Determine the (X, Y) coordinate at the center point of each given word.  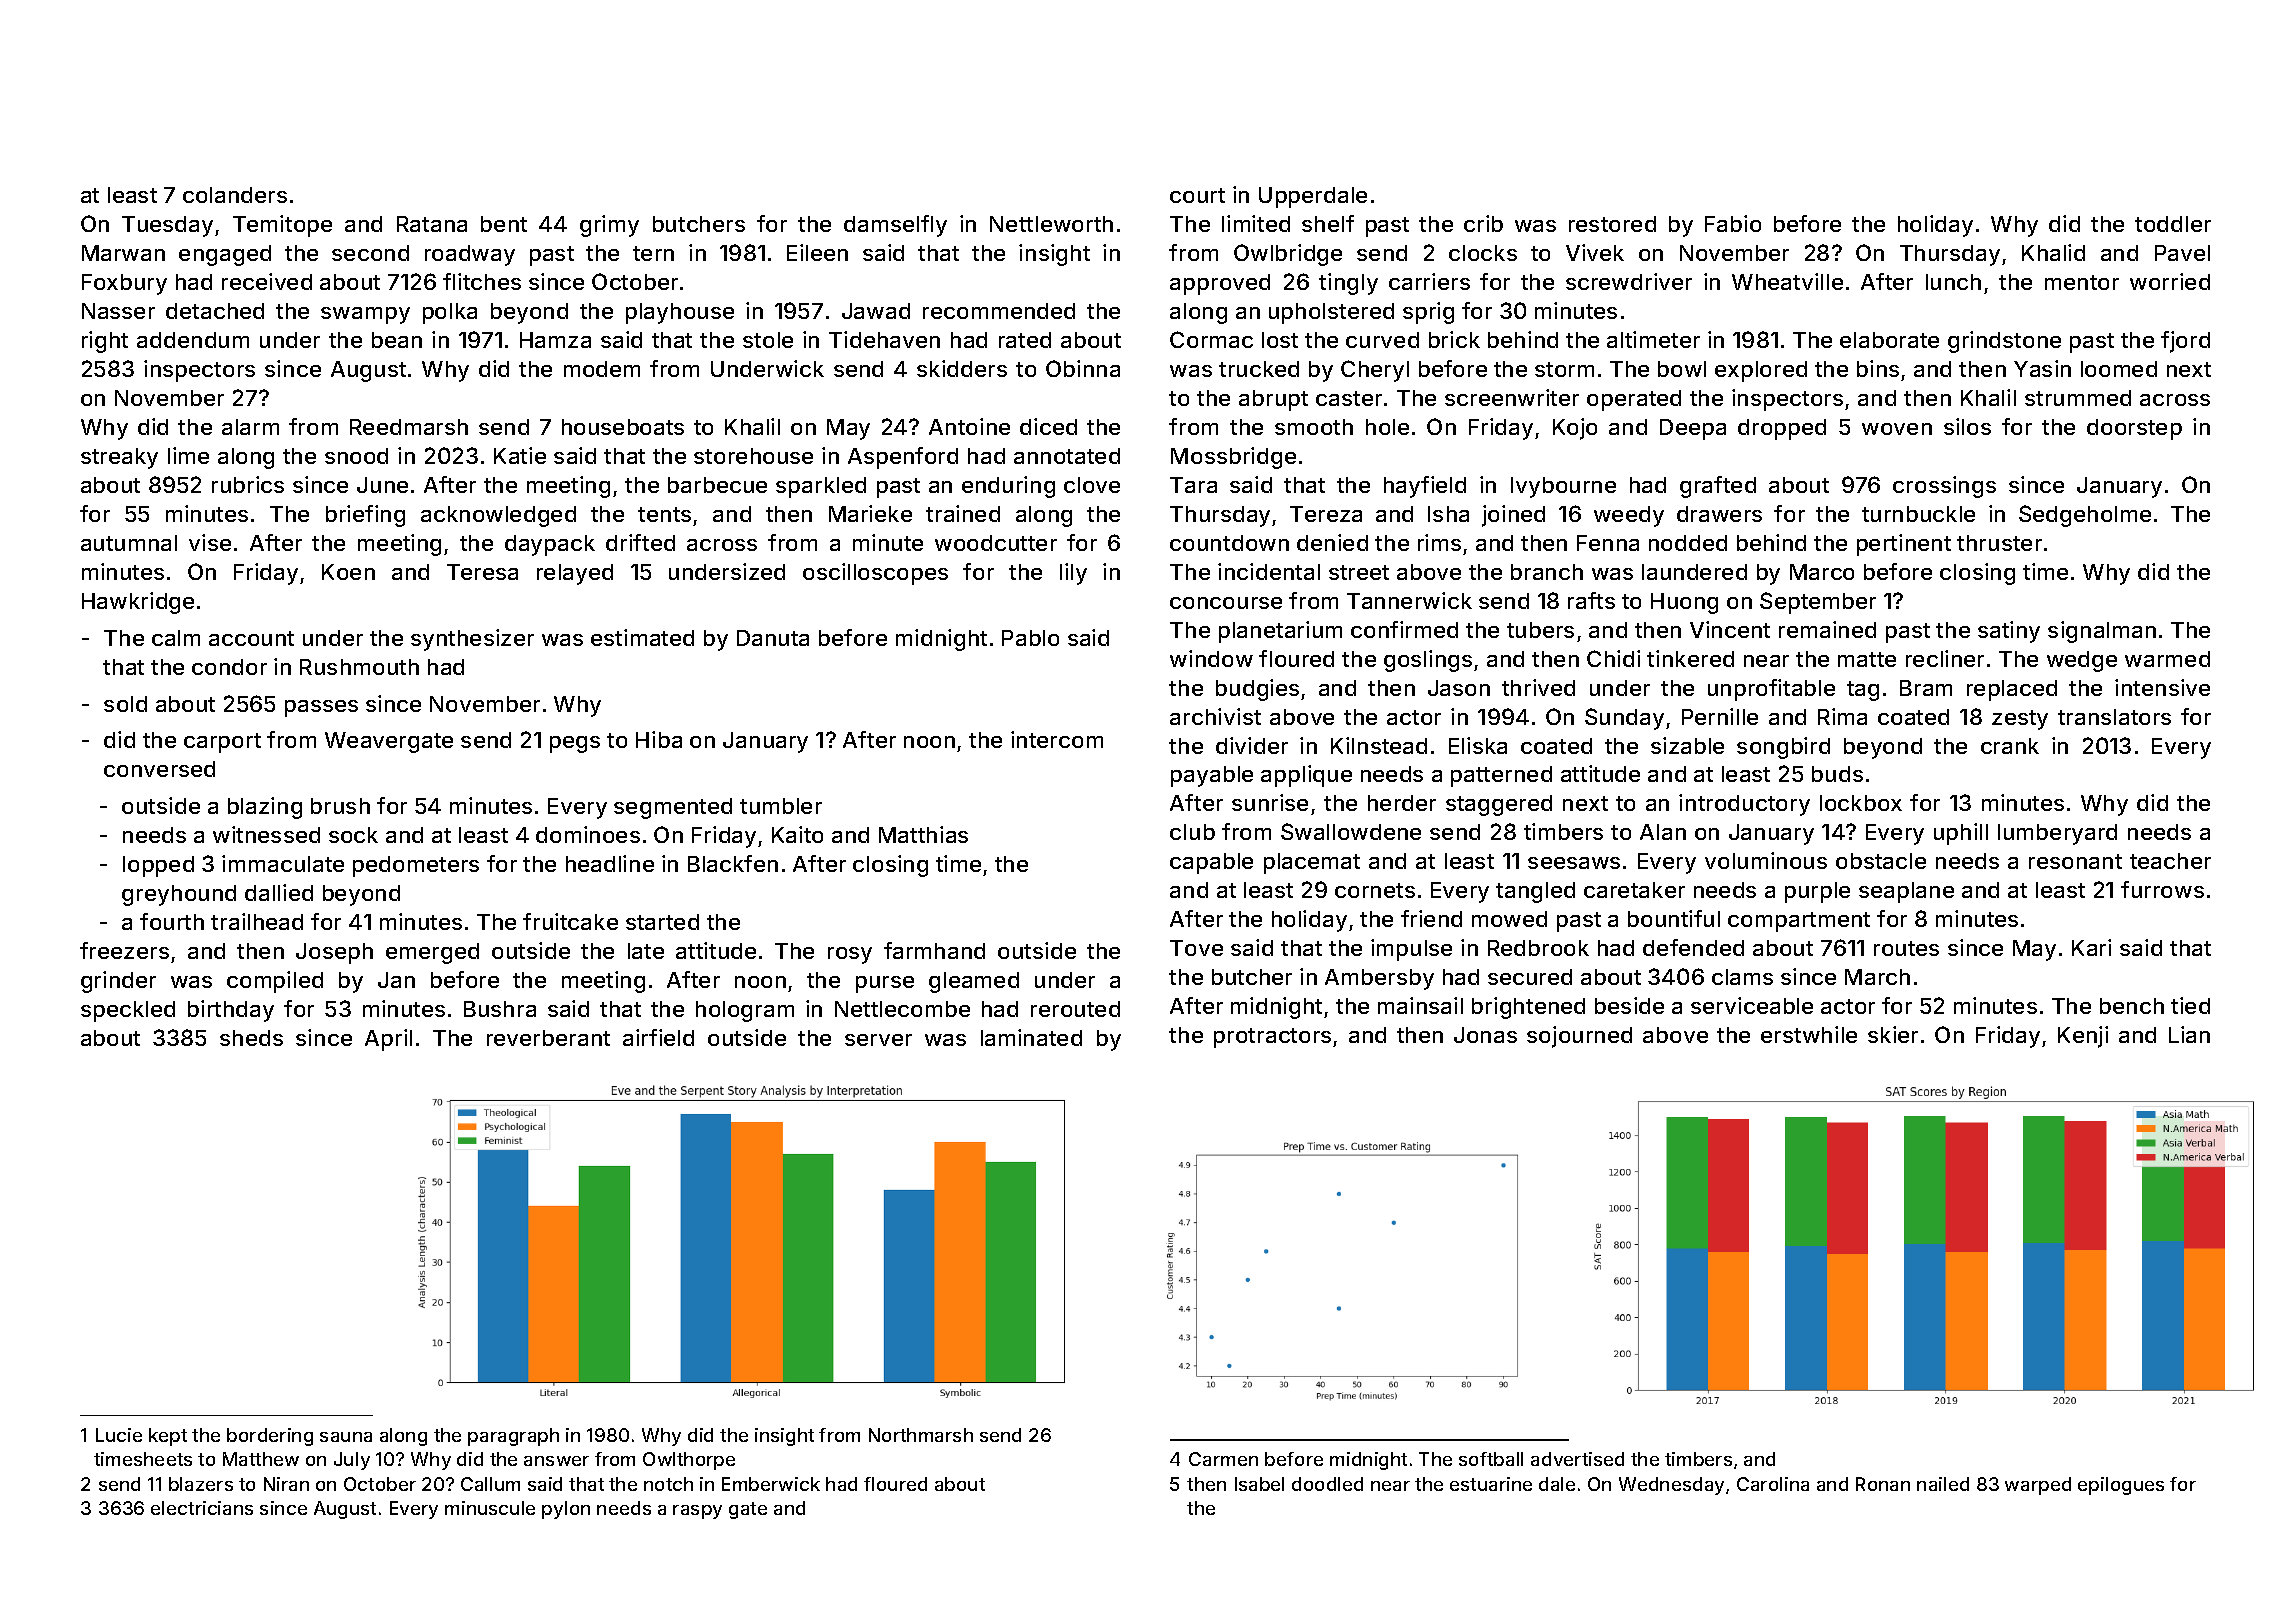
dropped (1782, 429)
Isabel (1259, 1484)
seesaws (1574, 863)
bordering (270, 1437)
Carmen (1223, 1459)
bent (504, 224)
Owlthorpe (689, 1461)
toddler (2173, 224)
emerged (432, 953)
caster (1349, 398)
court (1197, 195)
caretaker (1634, 890)
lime (188, 455)
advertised (1577, 1459)
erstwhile (1809, 1034)
